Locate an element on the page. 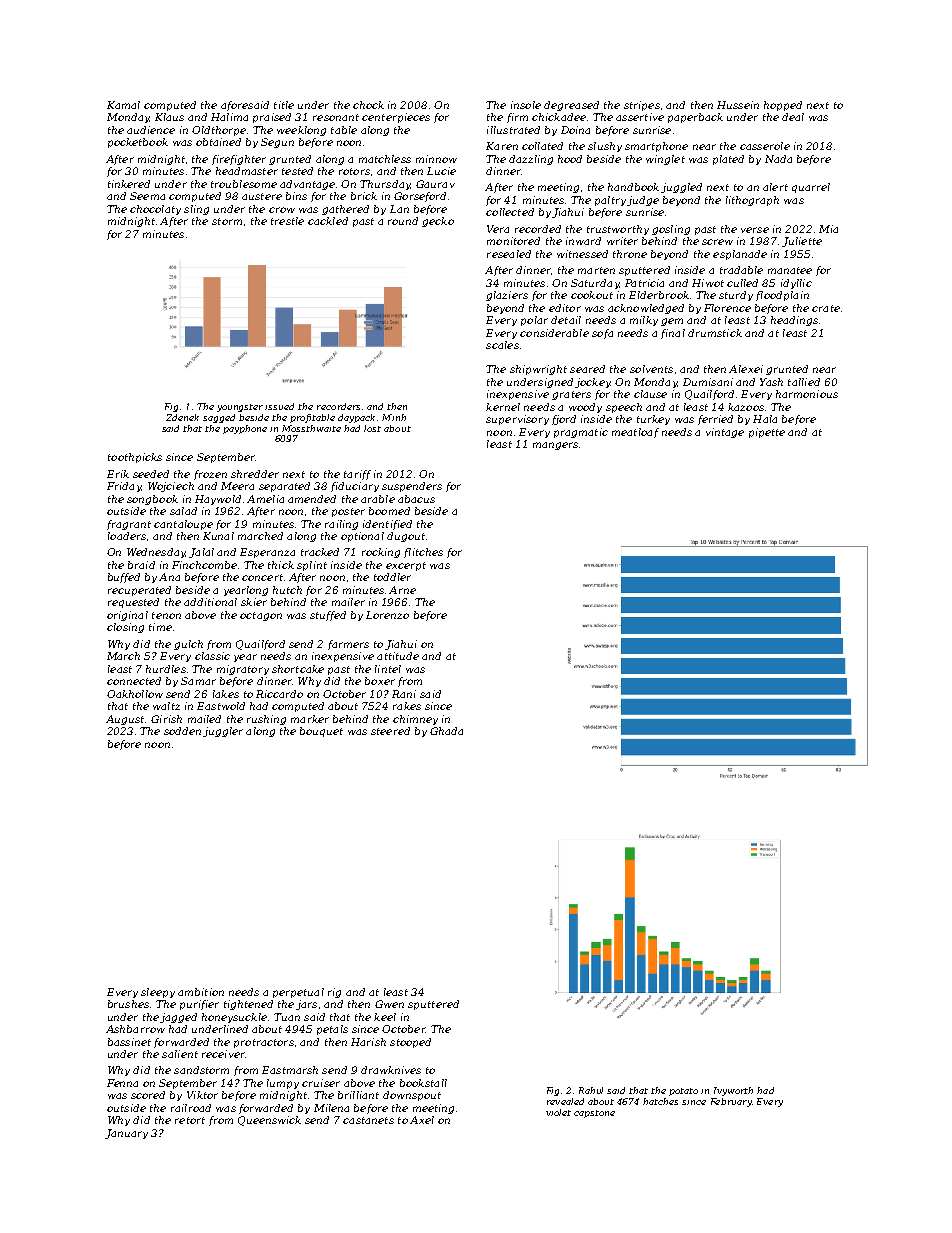  vintage is located at coordinates (725, 433).
